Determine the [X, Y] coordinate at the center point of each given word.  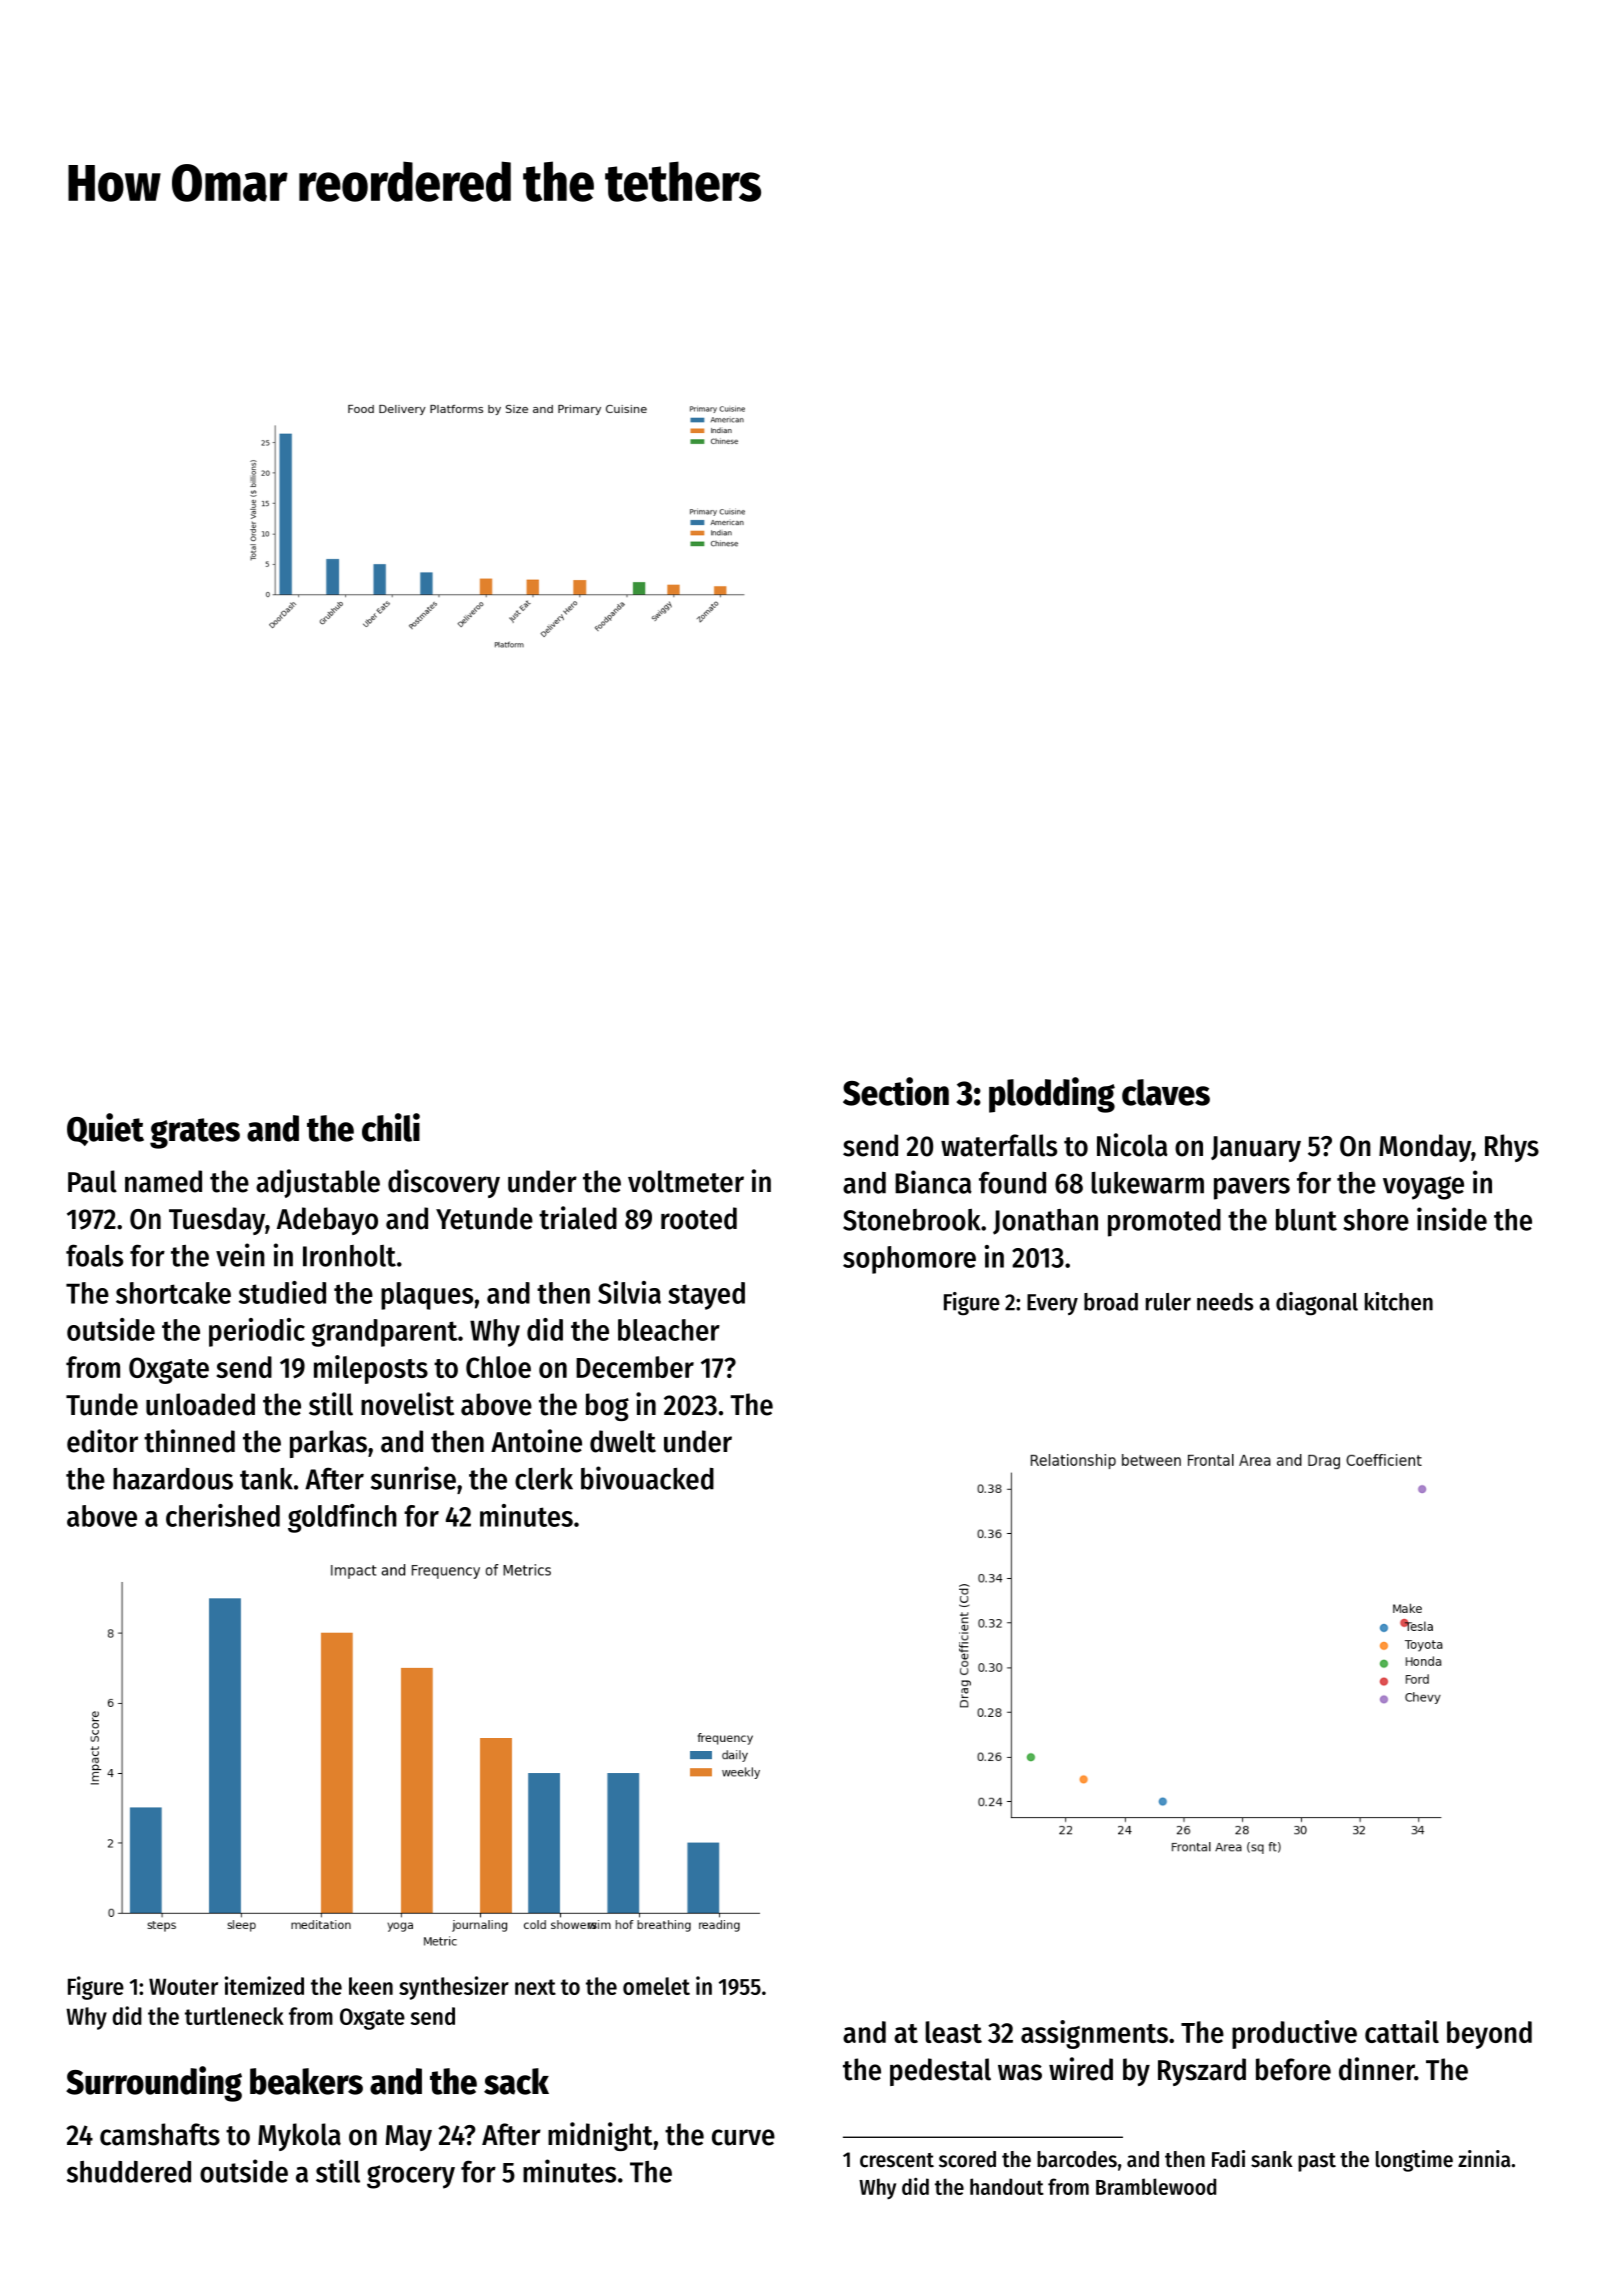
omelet [656, 1986]
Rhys [1512, 1148]
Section [896, 1091]
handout [1007, 2186]
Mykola [299, 2137]
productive [1294, 2034]
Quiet [105, 1129]
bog [607, 1407]
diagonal [1317, 1304]
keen [371, 1986]
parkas [328, 1444]
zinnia [1484, 2159]
